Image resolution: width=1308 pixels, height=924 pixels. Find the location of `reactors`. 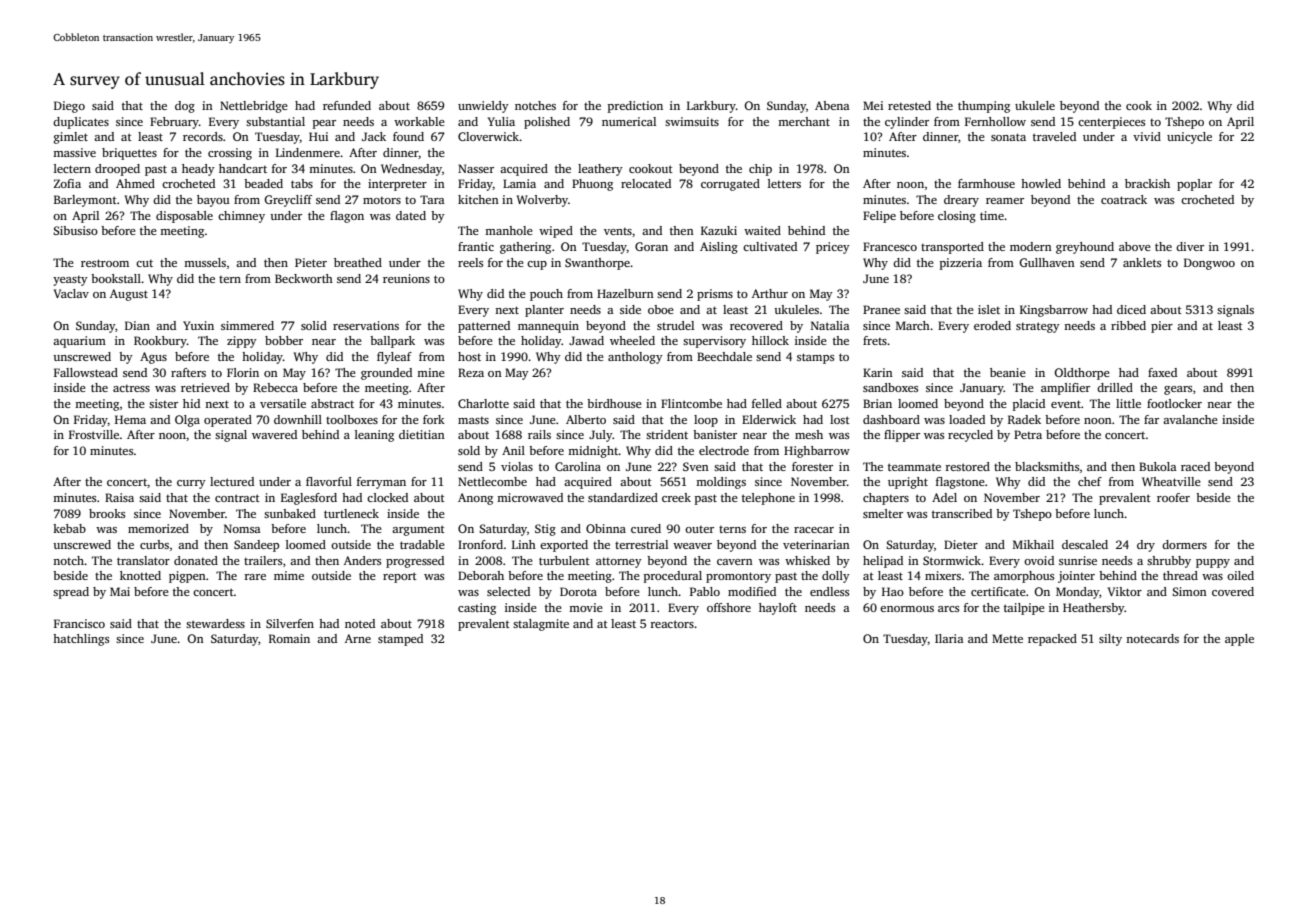

reactors is located at coordinates (672, 624).
